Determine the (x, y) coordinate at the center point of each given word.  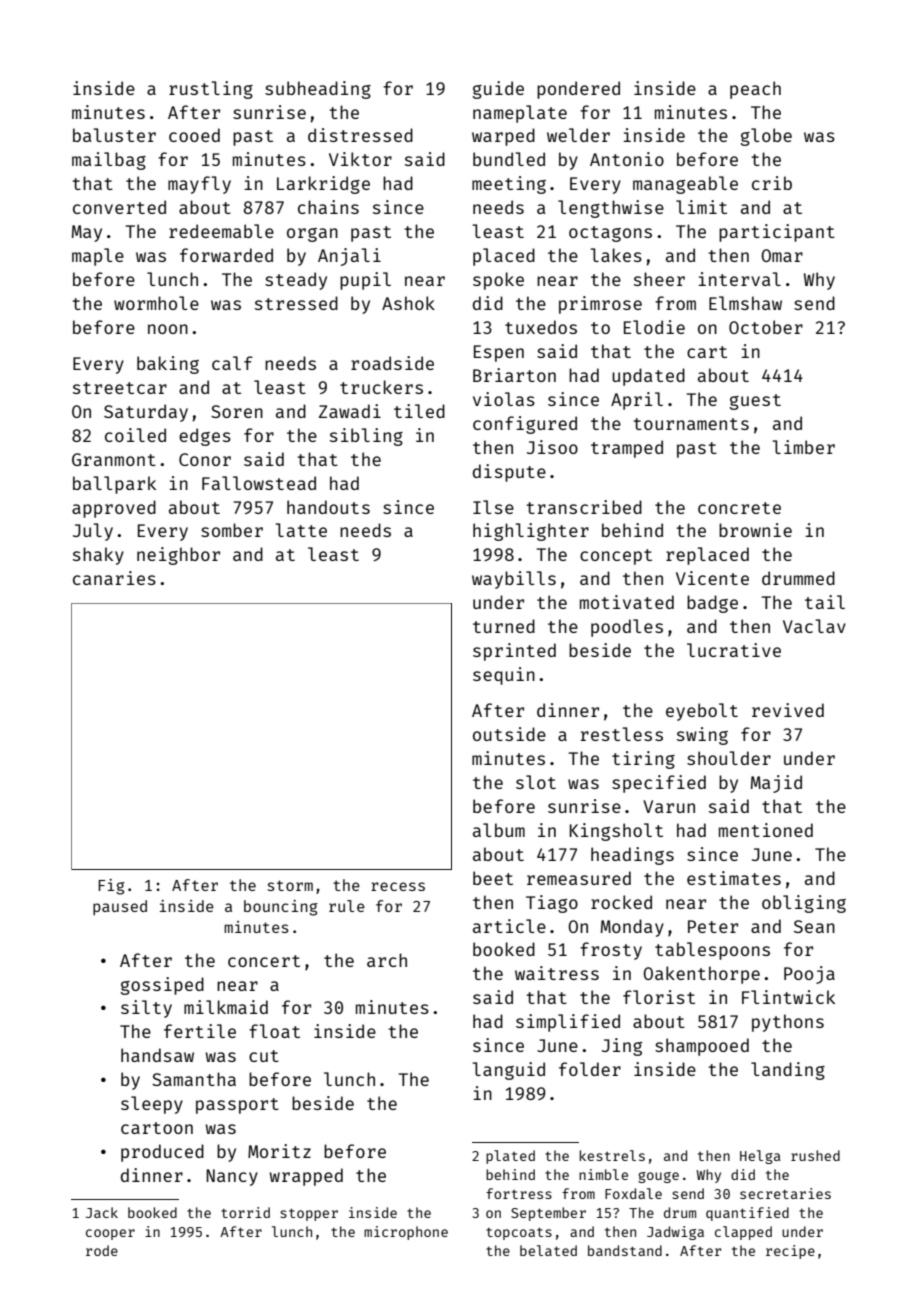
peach (755, 90)
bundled (509, 159)
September (548, 1214)
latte (301, 530)
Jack (102, 1212)
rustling (211, 90)
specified (659, 784)
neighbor (178, 556)
